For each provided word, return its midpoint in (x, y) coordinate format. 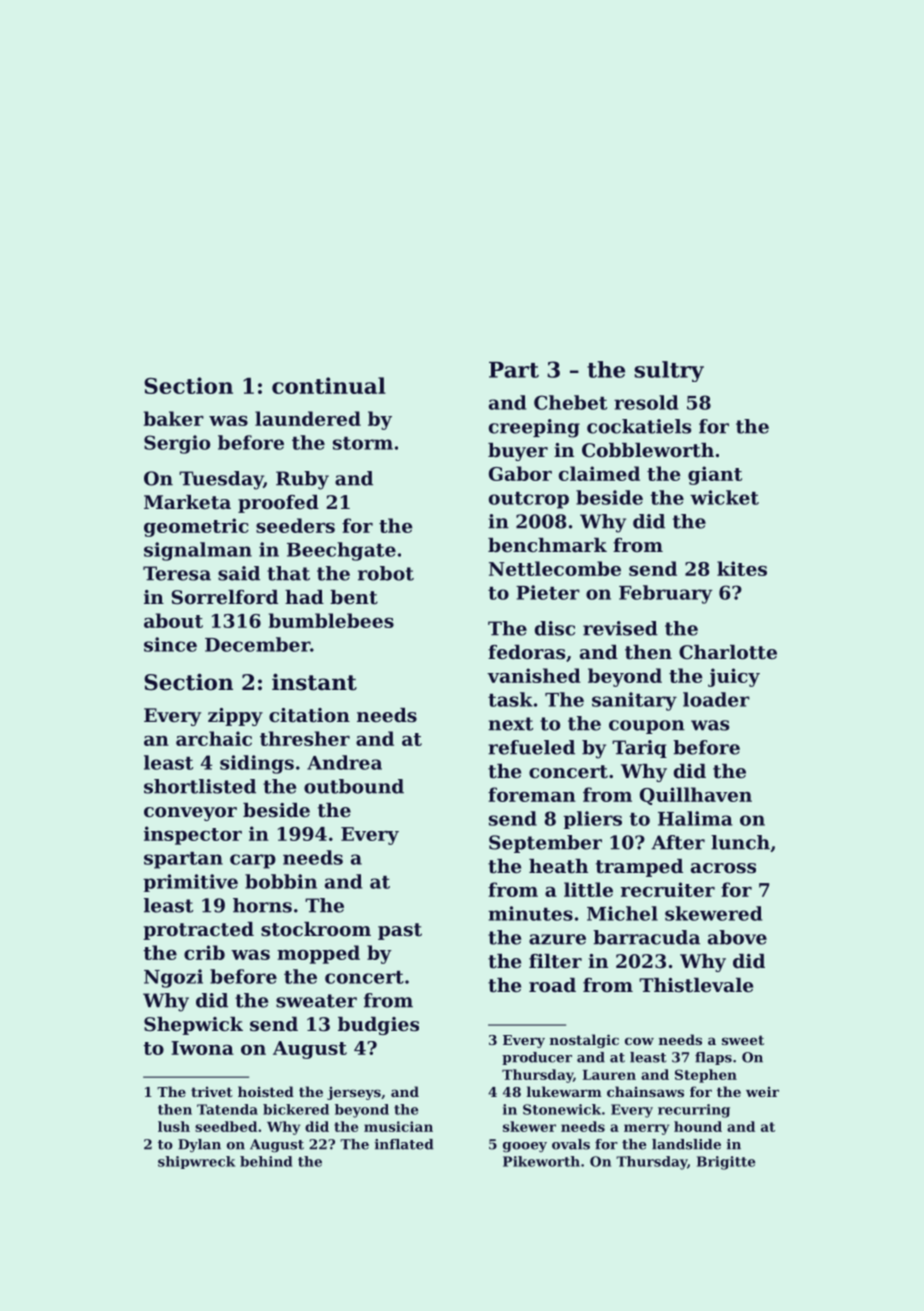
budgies (378, 1026)
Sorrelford (225, 597)
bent (354, 597)
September (545, 844)
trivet (212, 1092)
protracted (198, 931)
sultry (669, 371)
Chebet (570, 402)
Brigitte (726, 1163)
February (666, 594)
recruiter (668, 889)
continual (329, 385)
